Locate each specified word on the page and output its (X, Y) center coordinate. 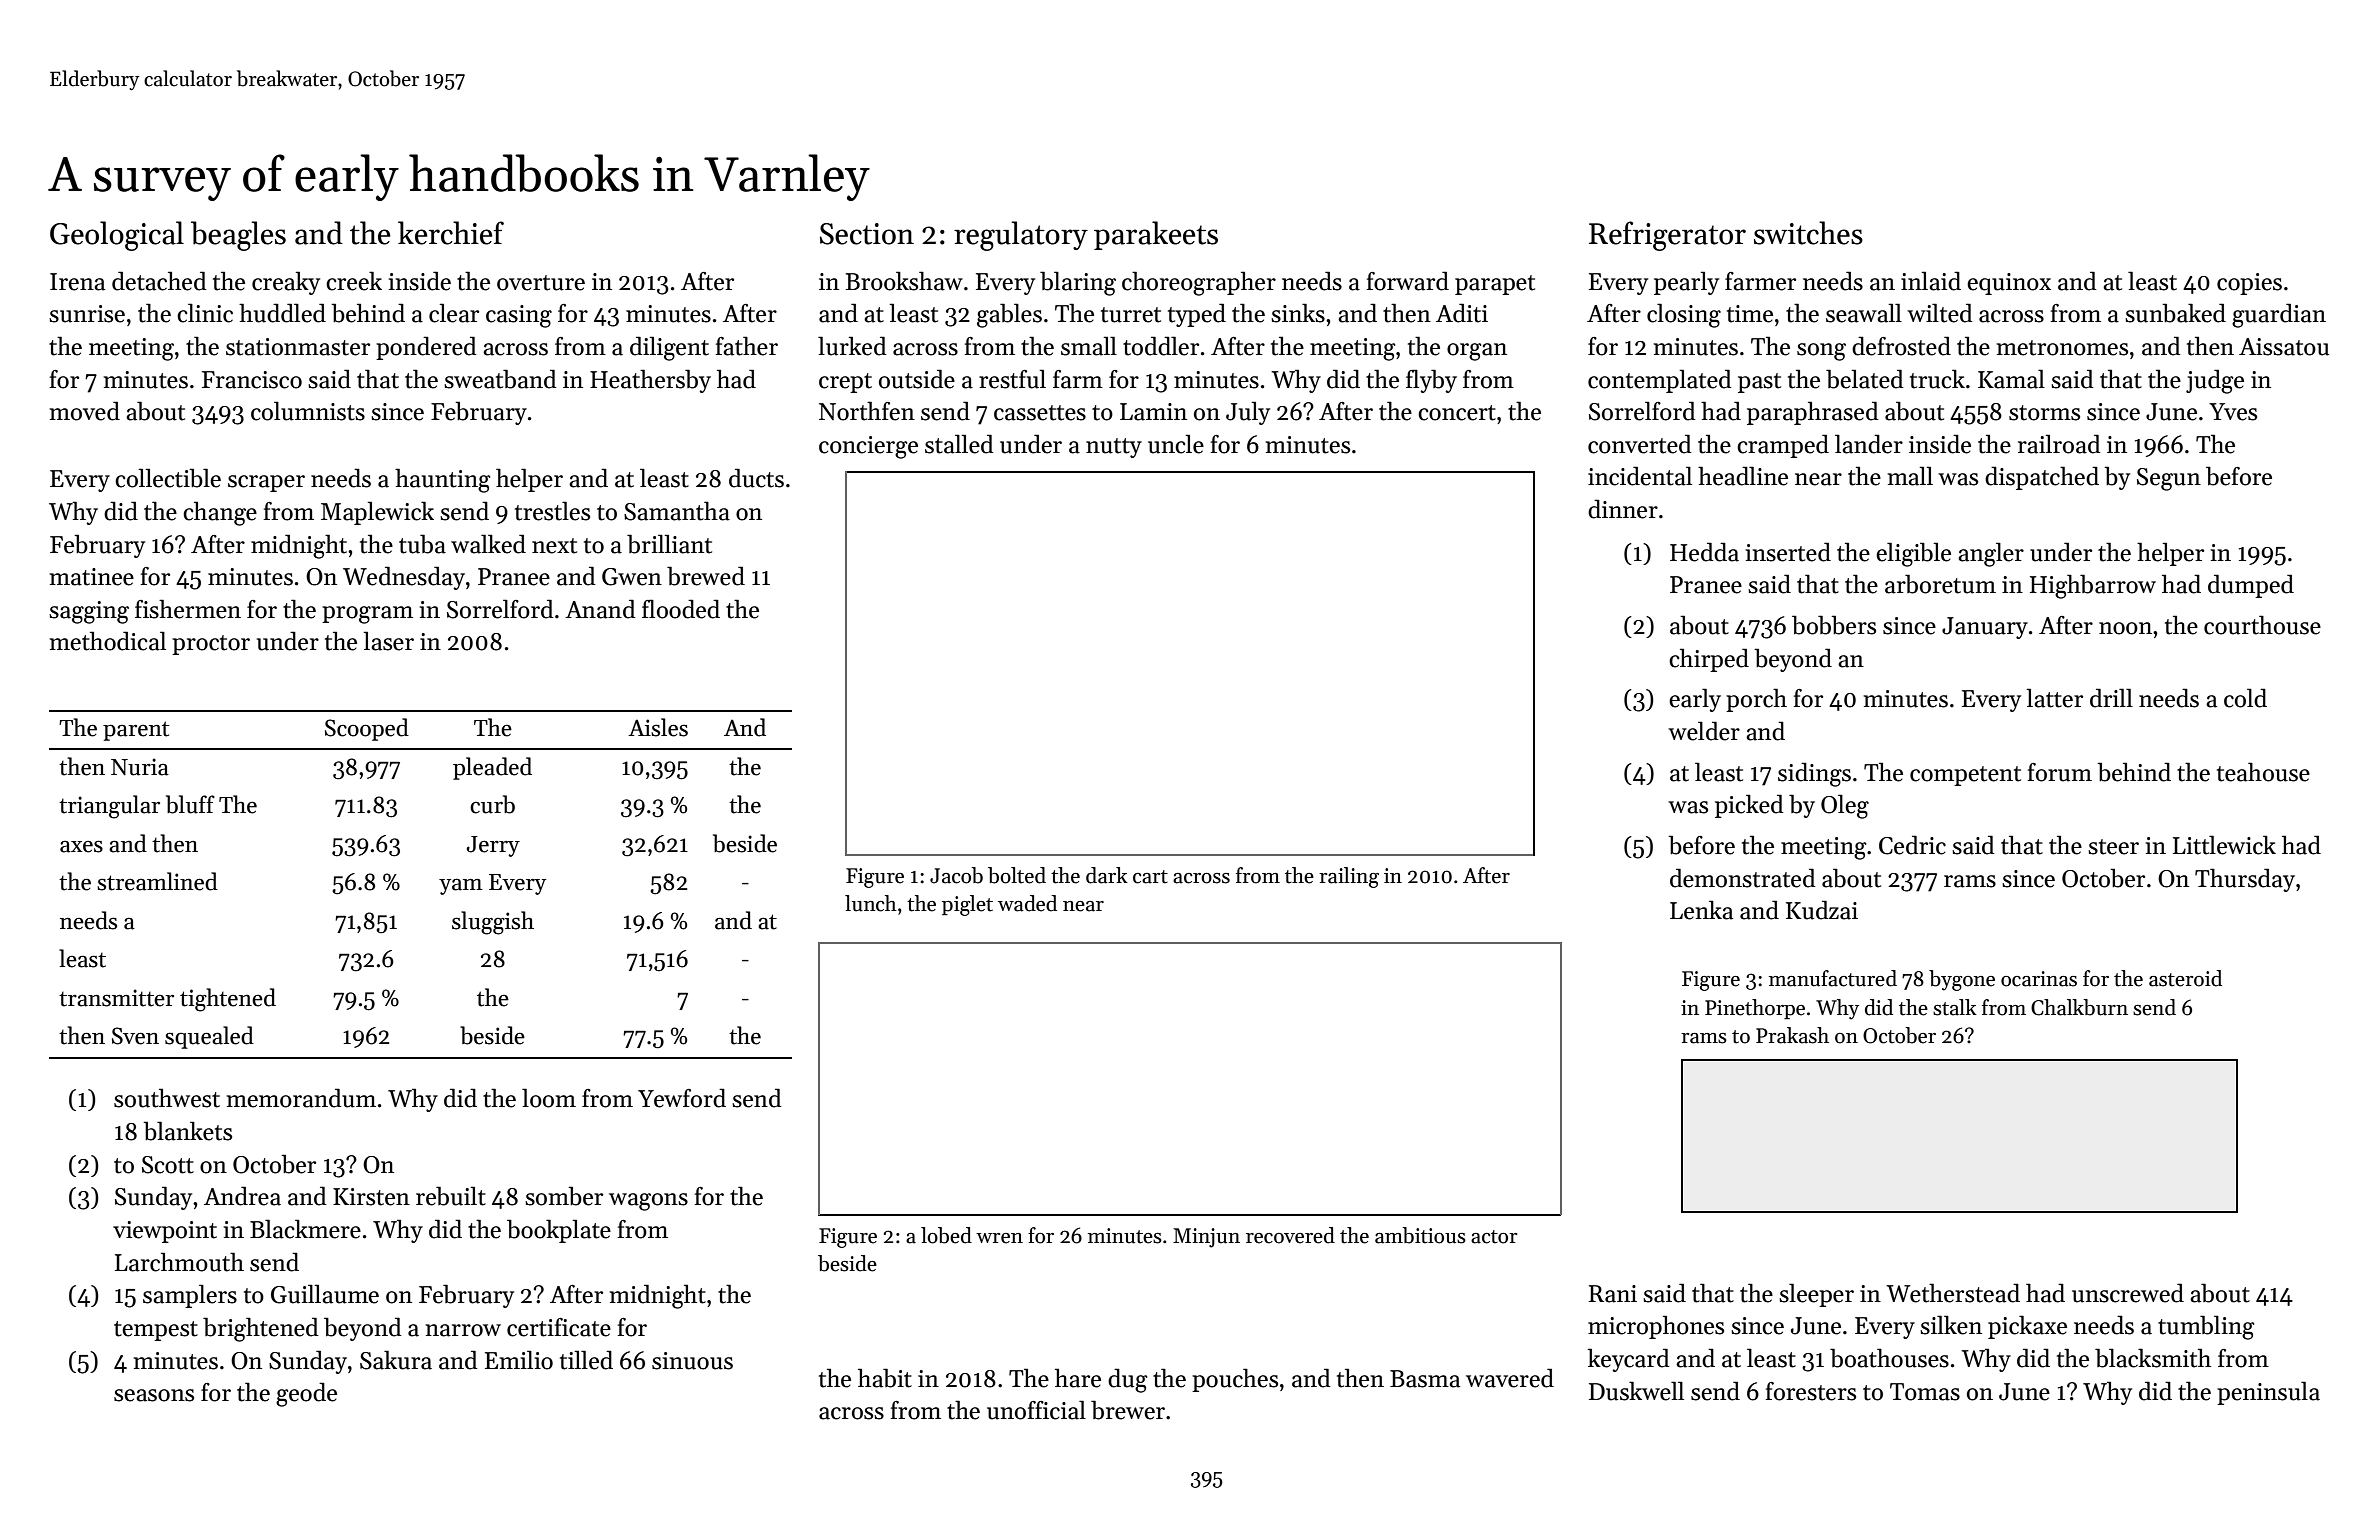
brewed (706, 576)
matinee (92, 577)
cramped (1783, 446)
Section (867, 234)
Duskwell (1636, 1391)
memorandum (301, 1098)
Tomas (1925, 1392)
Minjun (1206, 1238)
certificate (559, 1327)
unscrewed (2128, 1293)
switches (1808, 233)
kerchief (451, 233)
